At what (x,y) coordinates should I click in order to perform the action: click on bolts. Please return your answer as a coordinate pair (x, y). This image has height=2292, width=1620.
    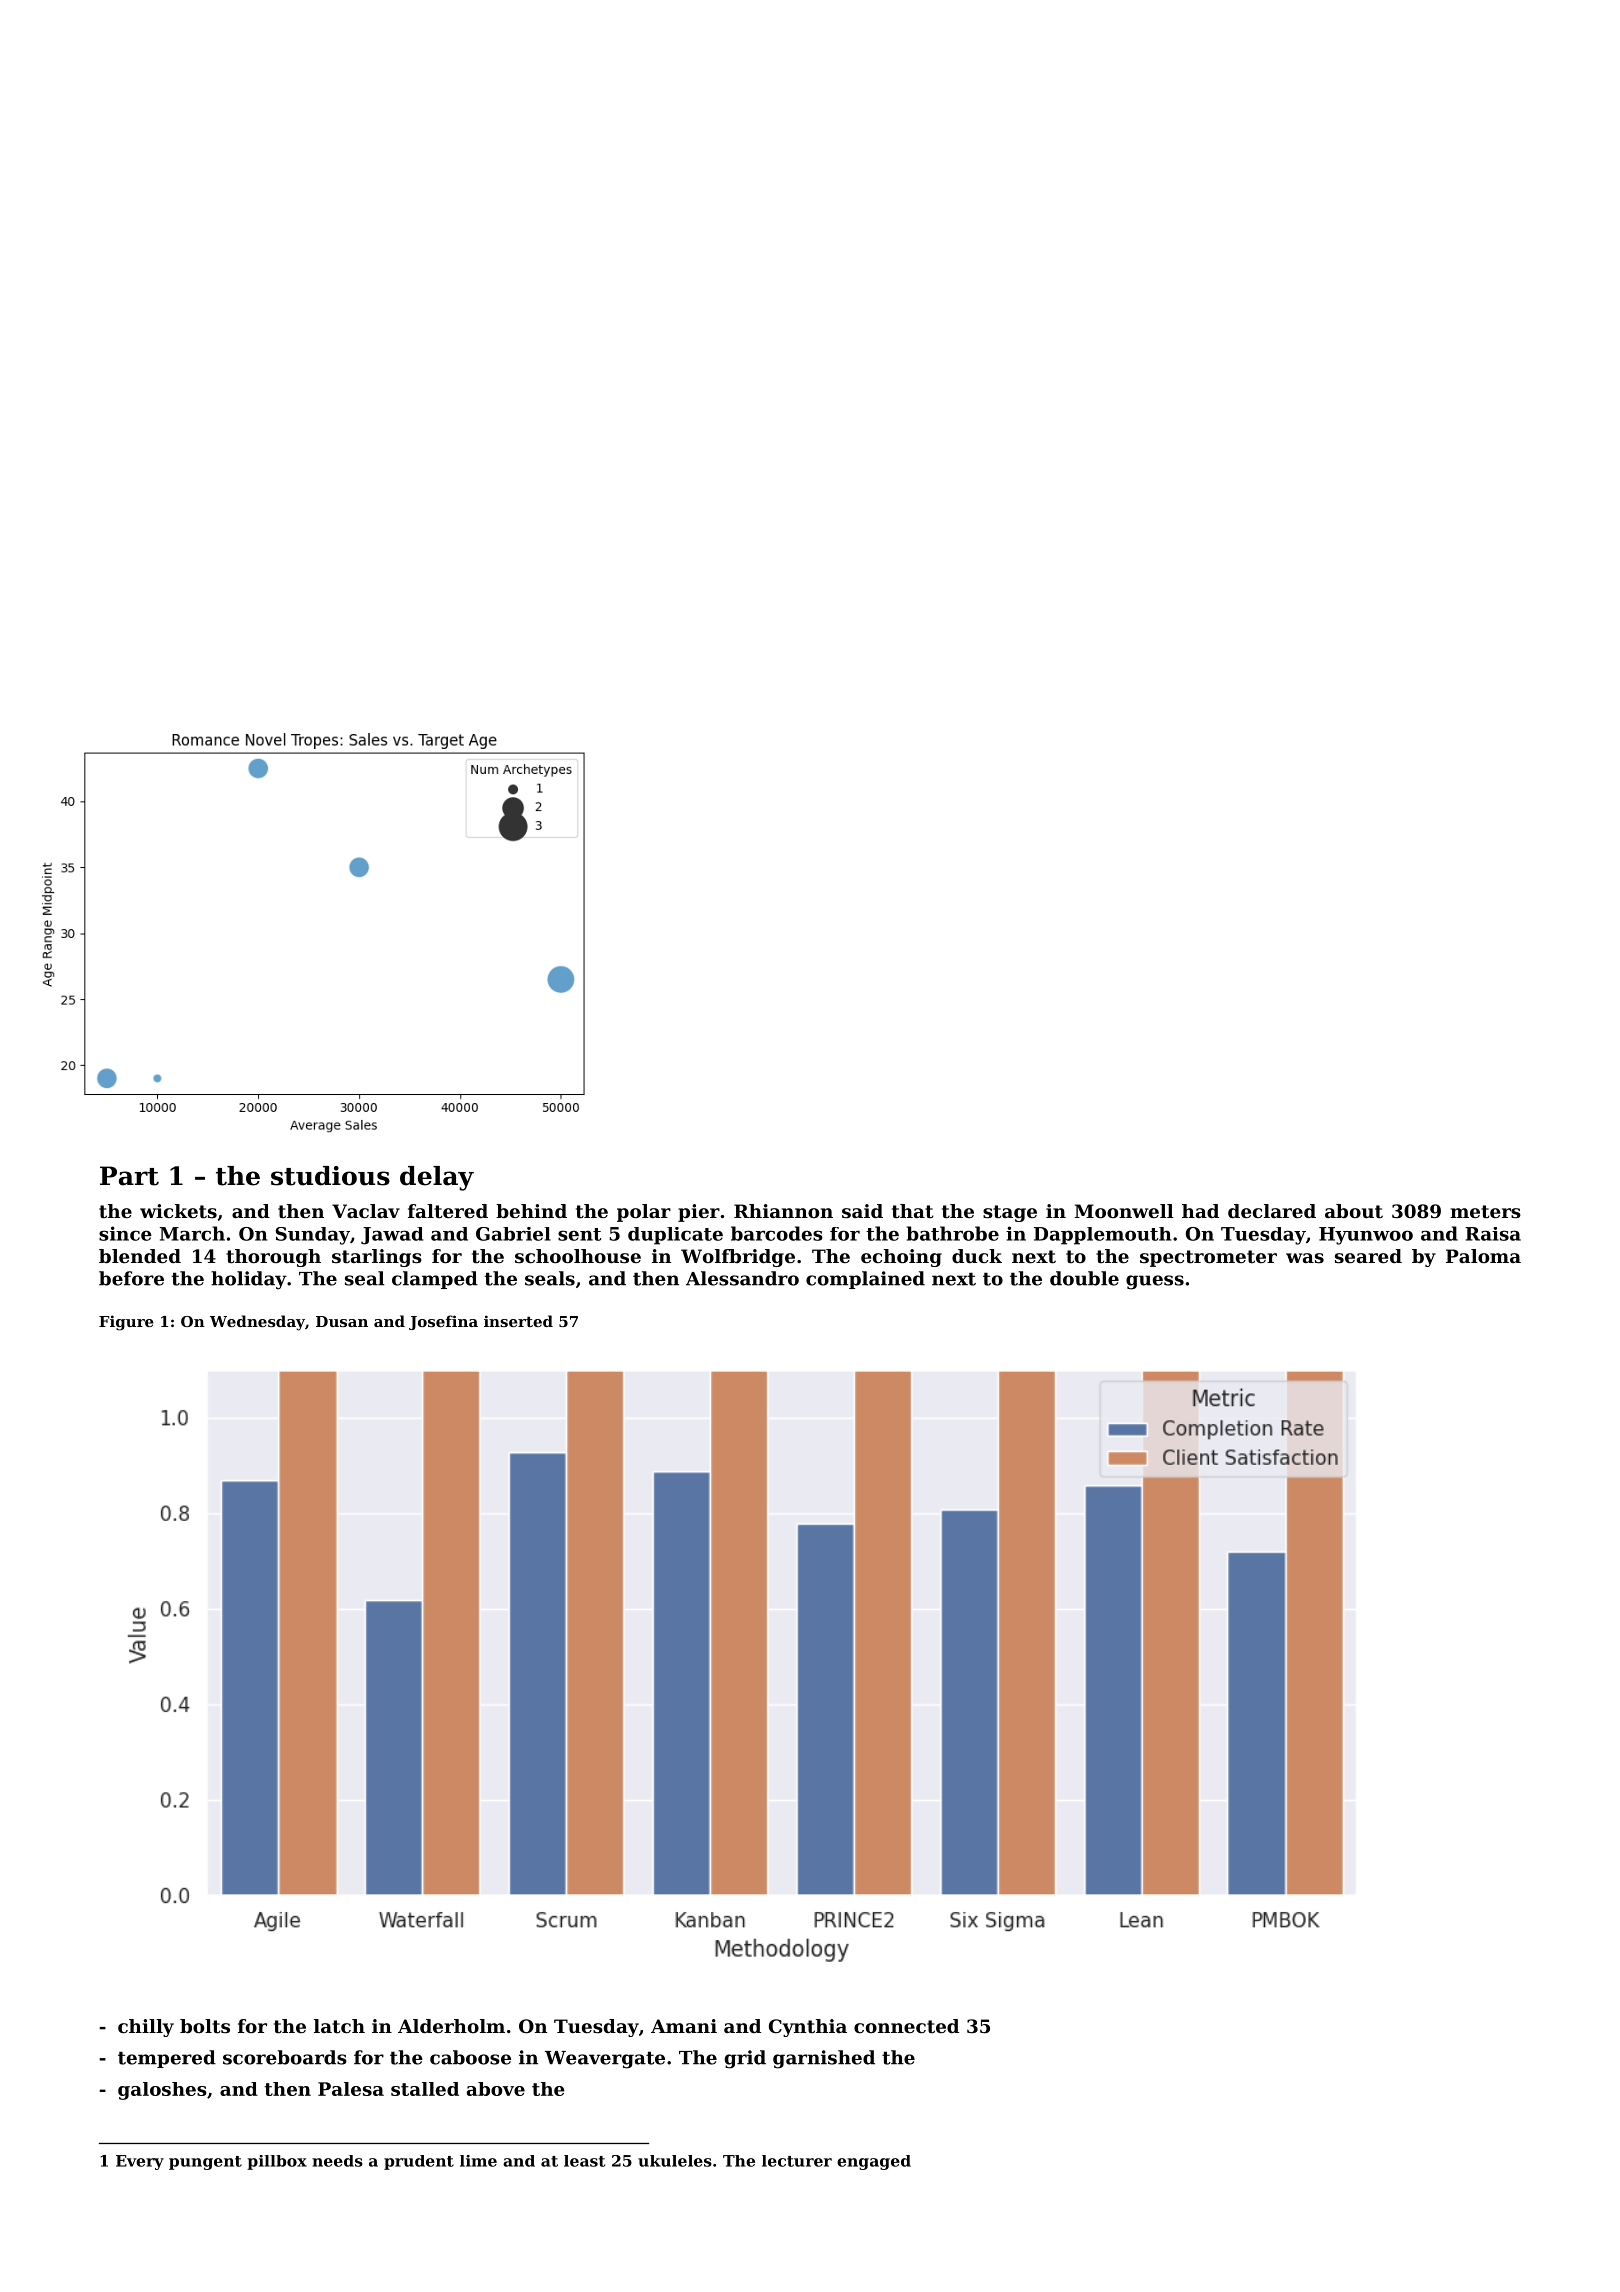
    Looking at the image, I should click on (205, 2026).
